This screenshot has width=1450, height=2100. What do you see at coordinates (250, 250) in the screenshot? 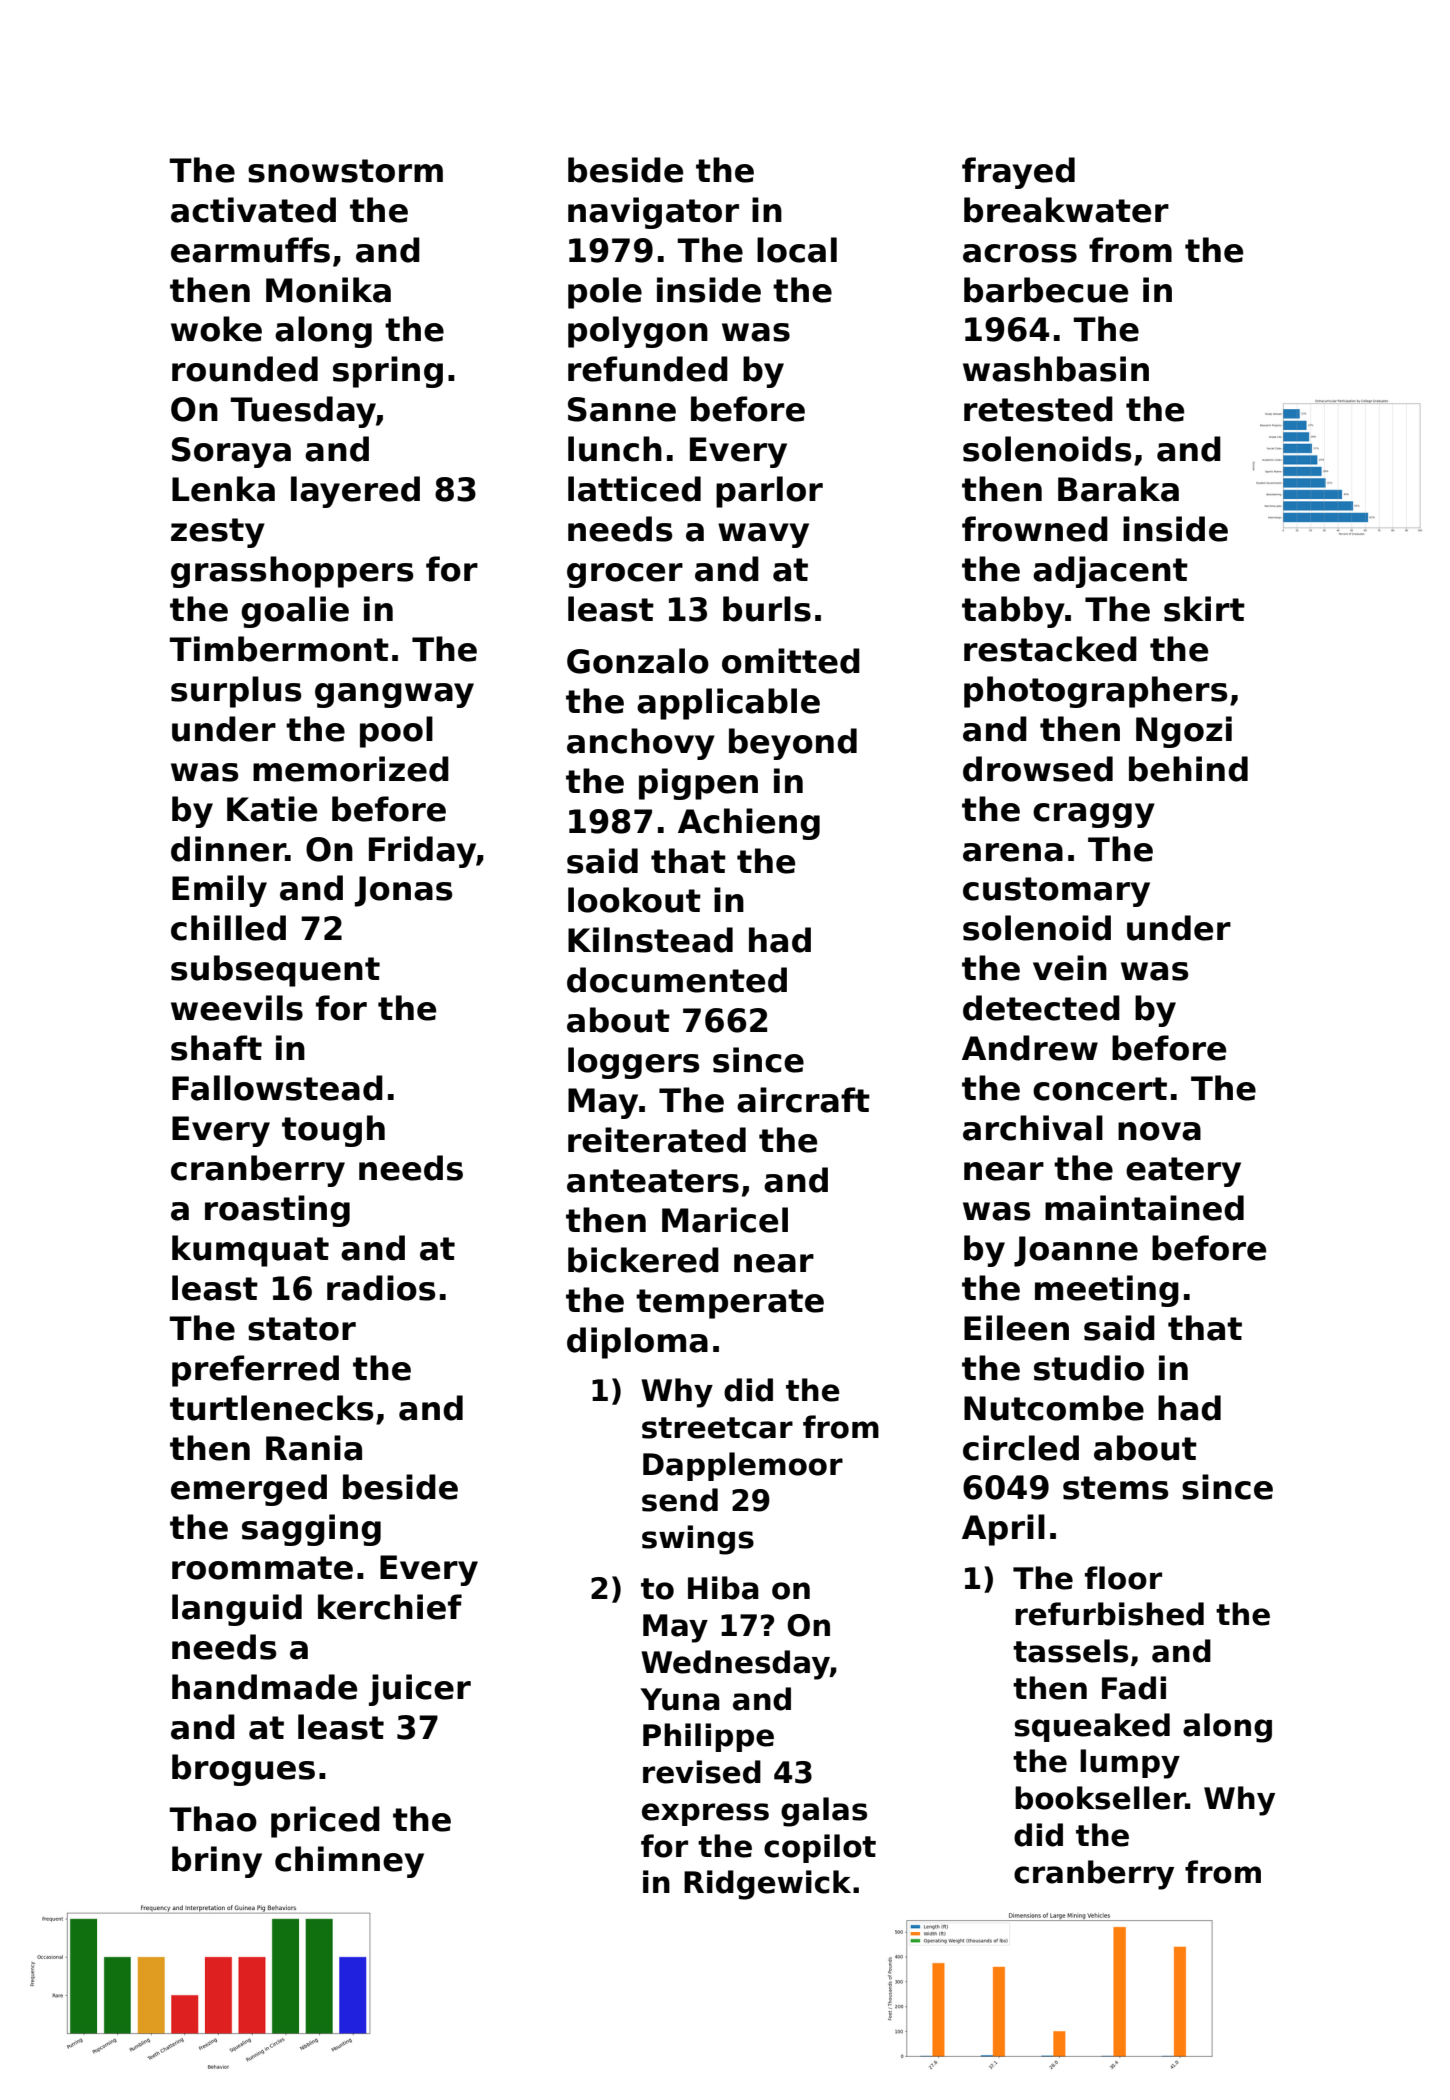
I see `earmuffs` at bounding box center [250, 250].
